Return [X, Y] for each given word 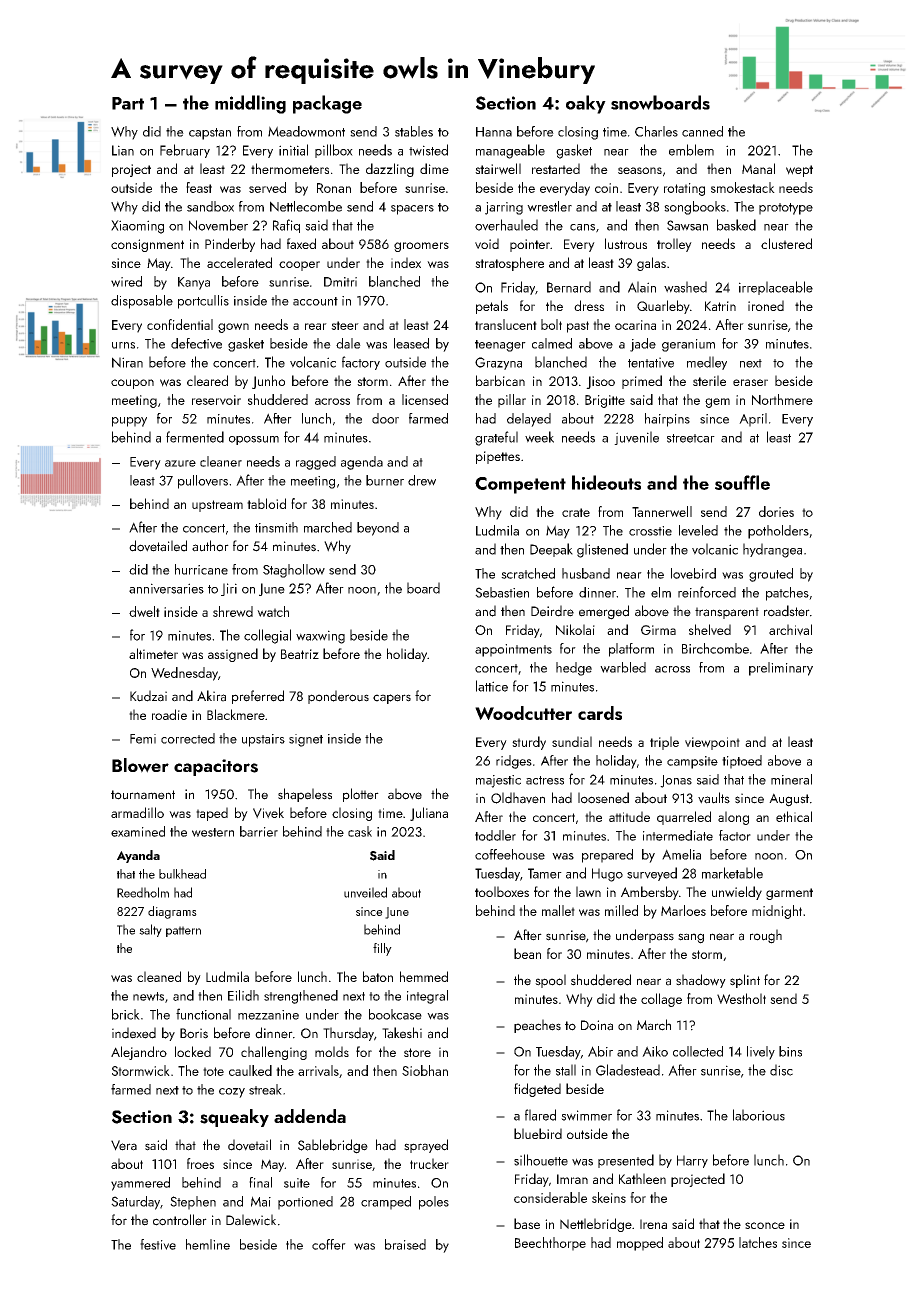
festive [158, 1244]
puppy [129, 422]
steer [345, 325]
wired [126, 281]
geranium [688, 345]
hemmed [424, 976]
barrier [259, 831]
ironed [766, 305]
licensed [425, 399]
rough [766, 936]
